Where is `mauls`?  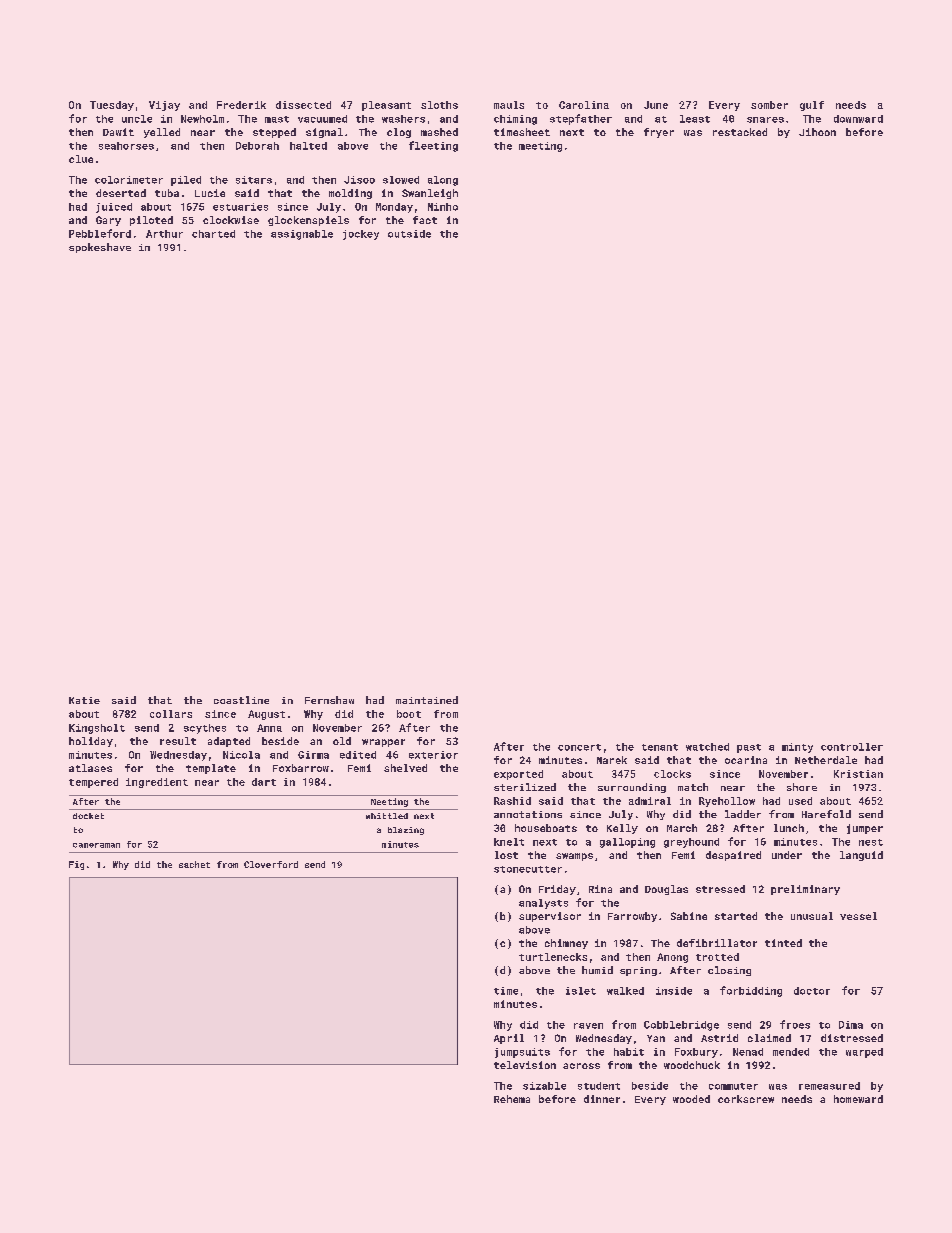
mauls is located at coordinates (509, 105).
